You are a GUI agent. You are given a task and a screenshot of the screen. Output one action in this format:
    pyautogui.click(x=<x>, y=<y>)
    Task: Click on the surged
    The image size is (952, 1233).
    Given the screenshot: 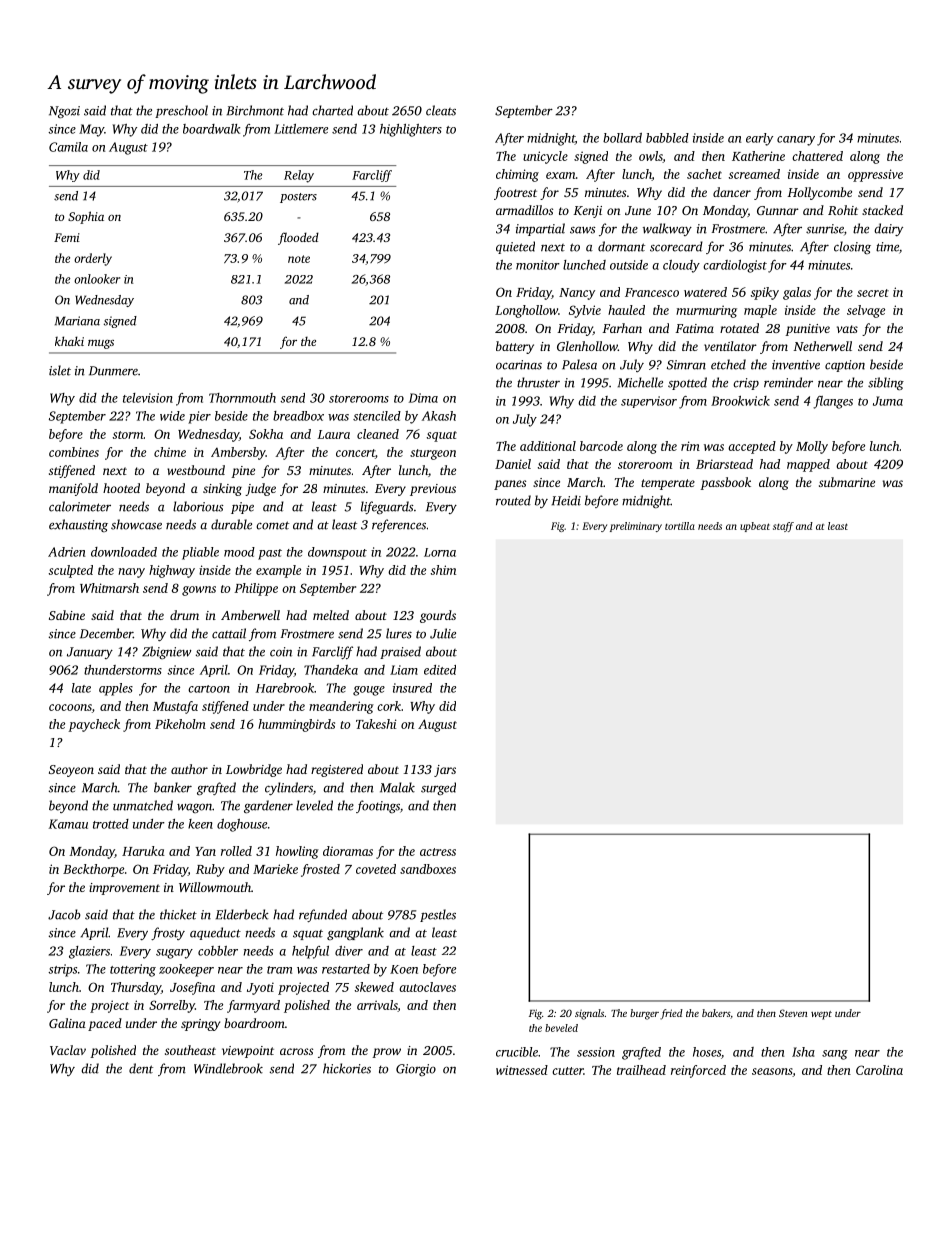 What is the action you would take?
    pyautogui.click(x=438, y=788)
